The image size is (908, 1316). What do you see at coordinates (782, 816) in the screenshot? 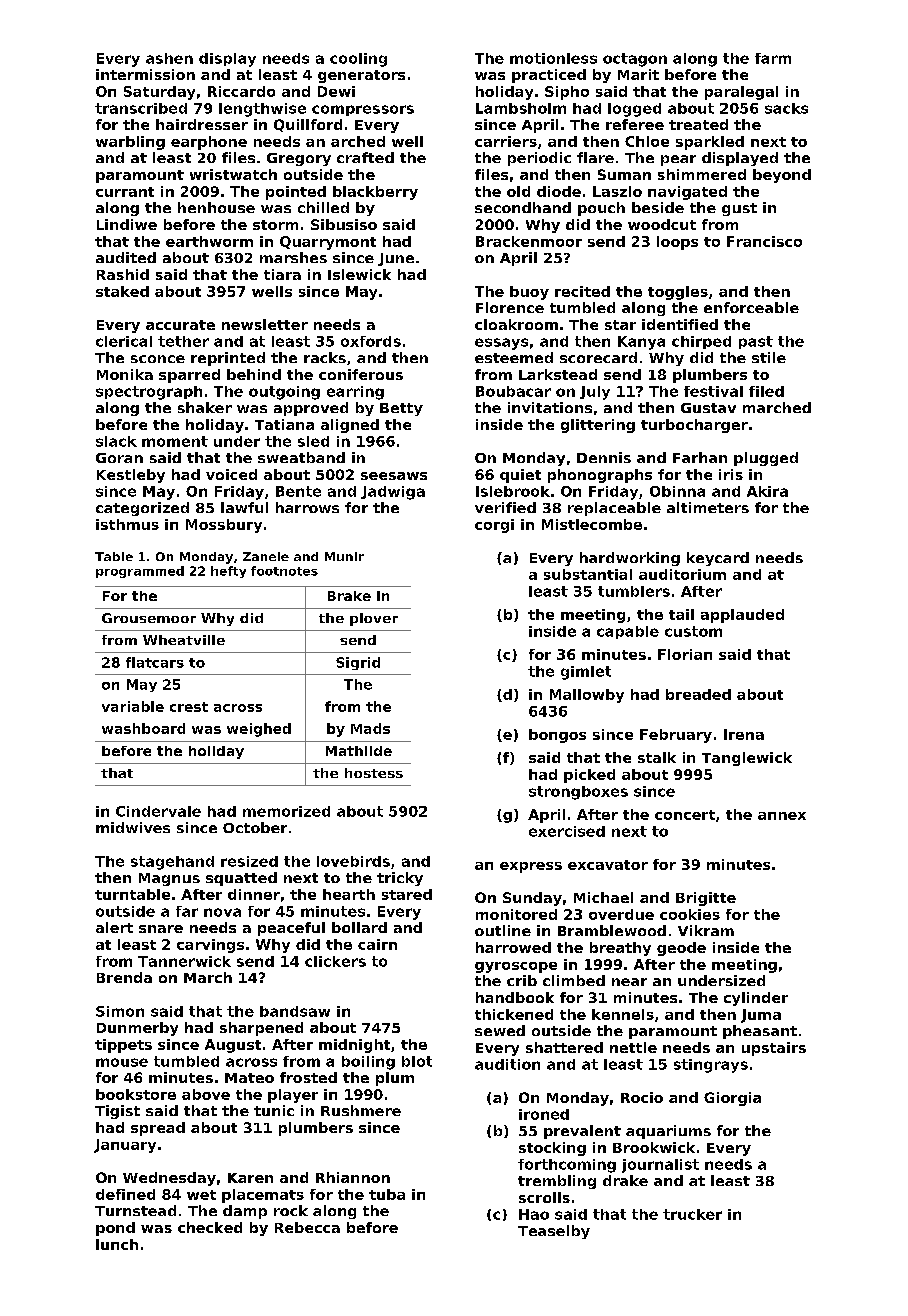
I see `annex` at bounding box center [782, 816].
